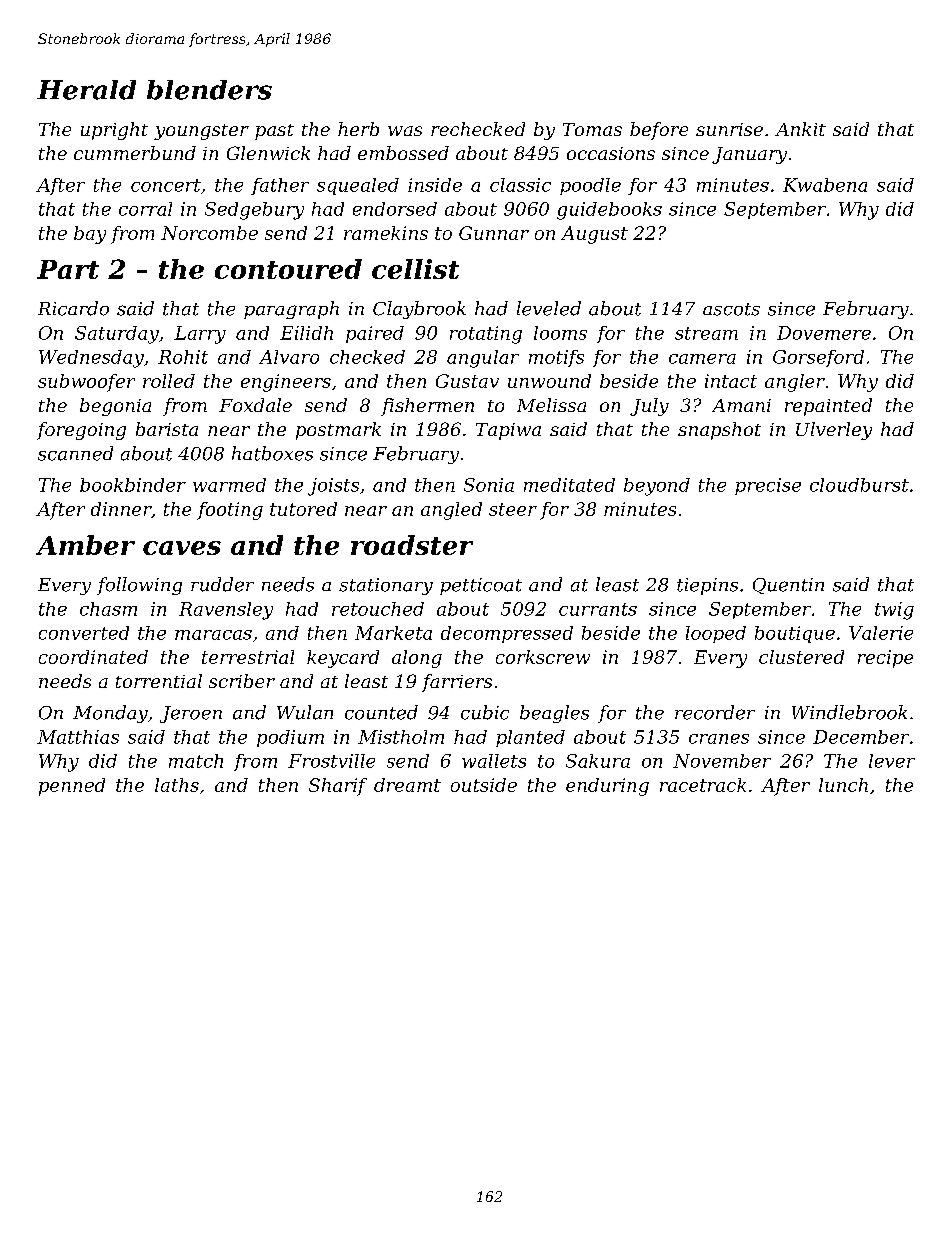 This page has height=1233, width=952. What do you see at coordinates (800, 129) in the page?
I see `Ankit` at bounding box center [800, 129].
